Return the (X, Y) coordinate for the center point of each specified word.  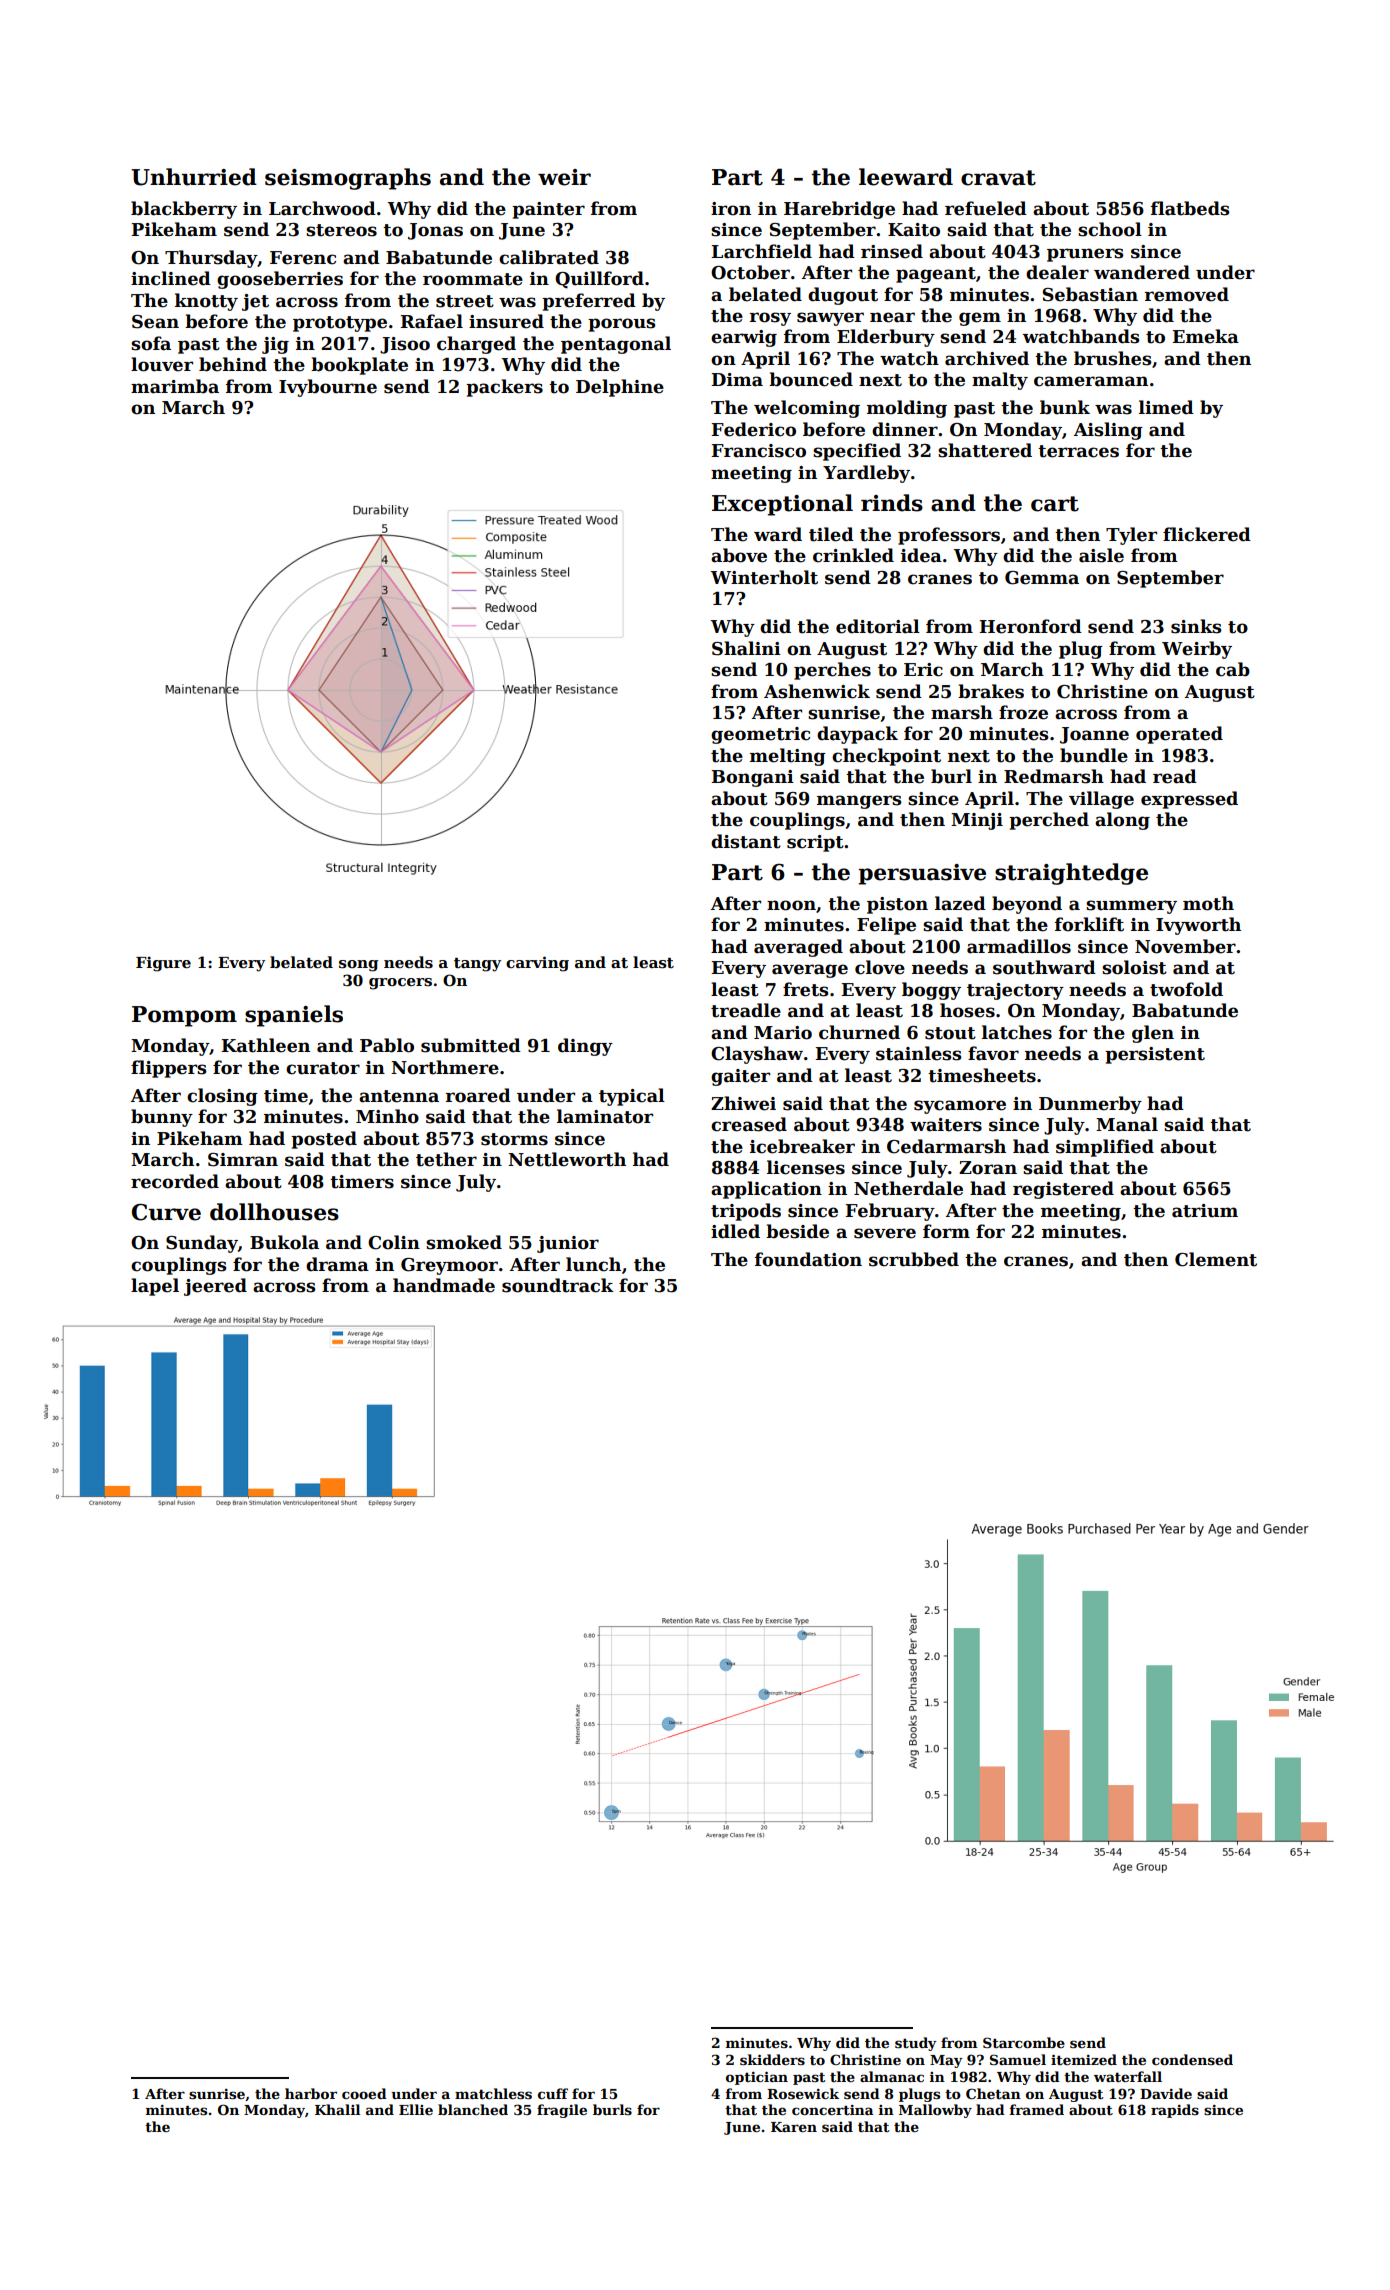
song (359, 966)
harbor (311, 2093)
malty (1000, 381)
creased (749, 1124)
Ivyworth (1198, 926)
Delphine (620, 388)
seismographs (348, 179)
